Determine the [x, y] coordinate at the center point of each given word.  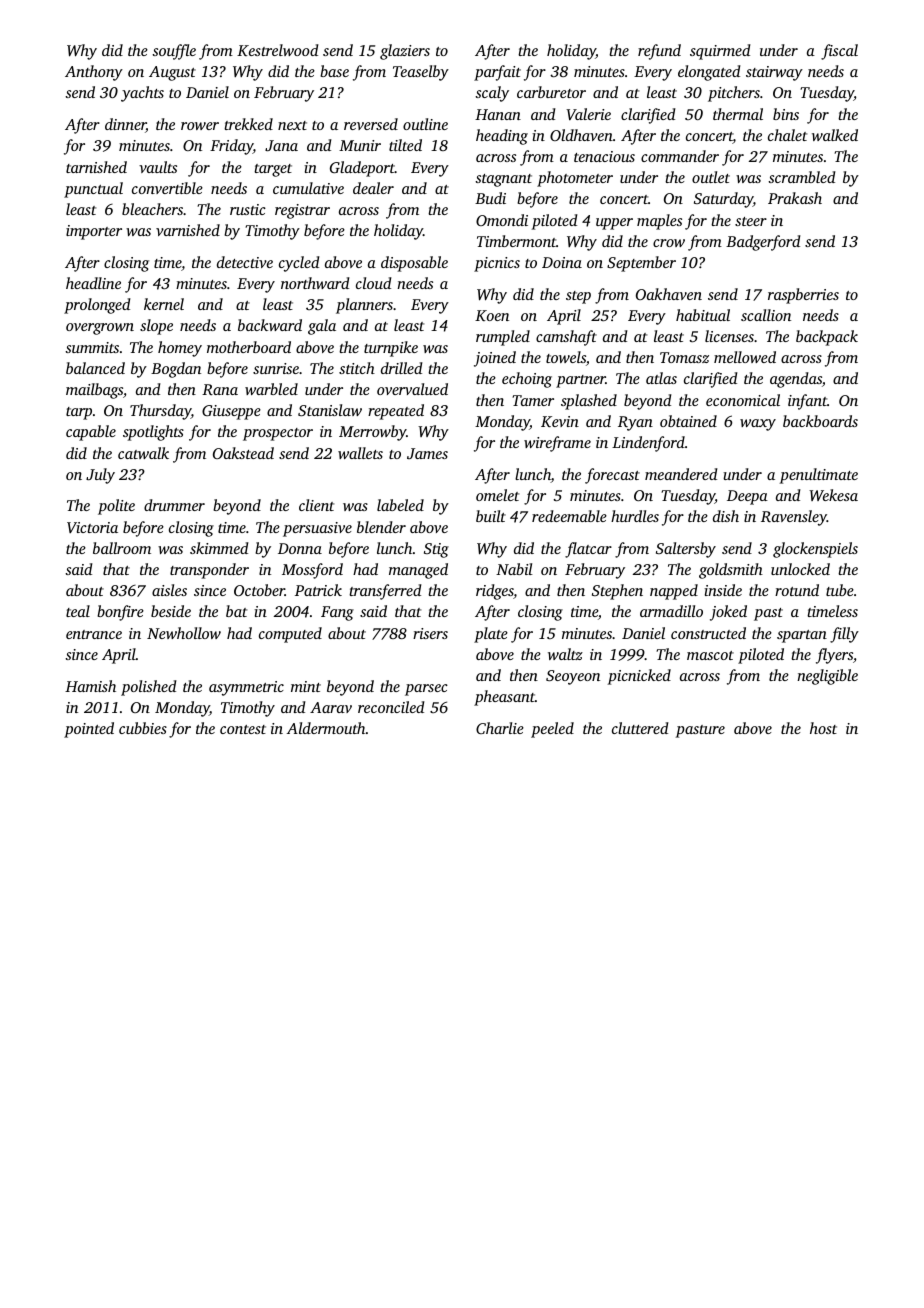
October [259, 590]
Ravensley [794, 518]
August [172, 73]
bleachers [152, 209]
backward [270, 325]
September [641, 264]
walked [835, 135]
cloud [374, 283]
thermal [738, 114]
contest [243, 729]
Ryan [635, 423]
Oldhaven [581, 135]
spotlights [153, 433]
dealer [373, 188]
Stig [436, 550]
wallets [360, 453]
